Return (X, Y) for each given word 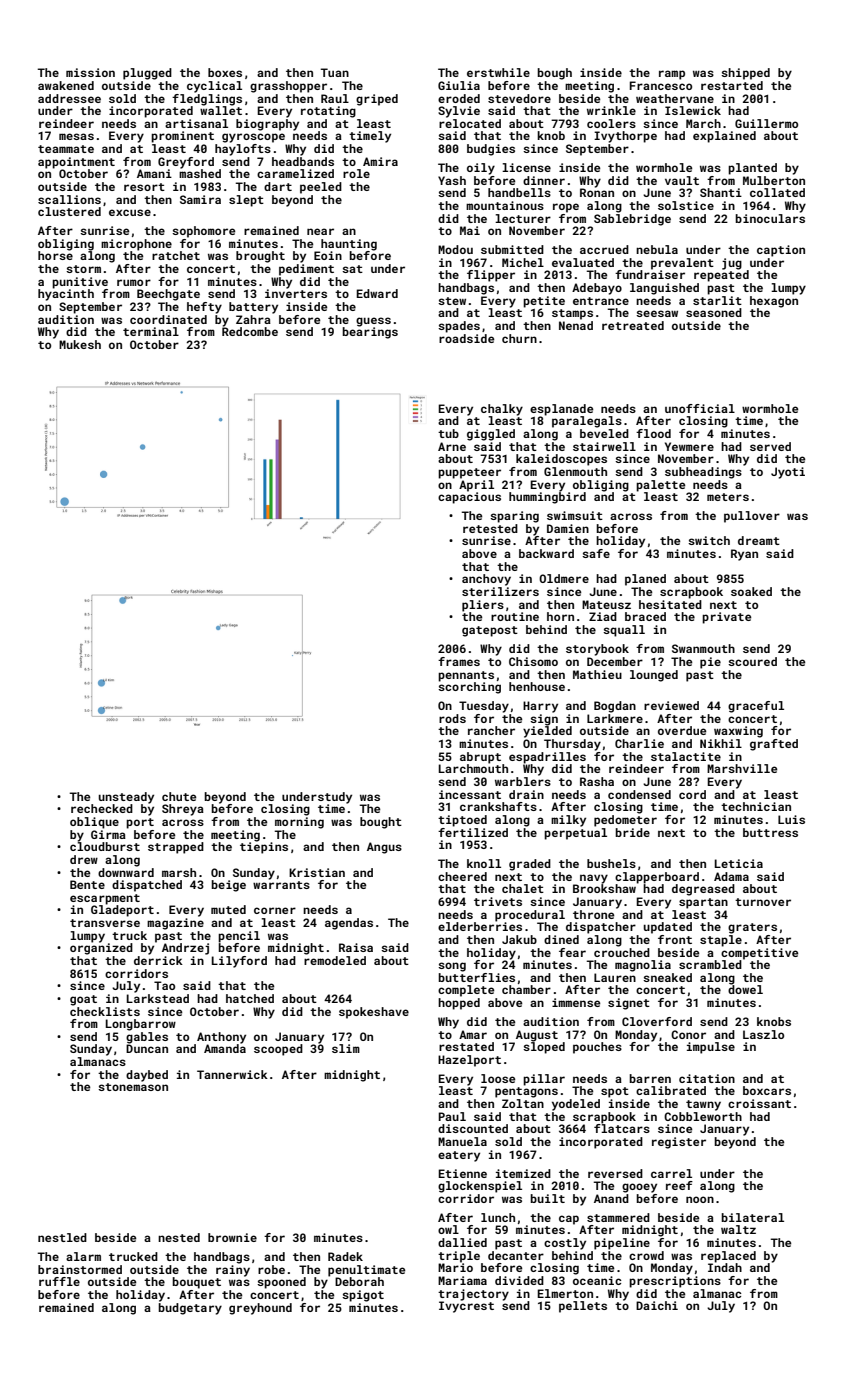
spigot (363, 1296)
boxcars (767, 1090)
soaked (751, 591)
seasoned (714, 312)
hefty (204, 308)
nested (179, 1237)
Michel (523, 262)
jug (732, 264)
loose (498, 1078)
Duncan (147, 1048)
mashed (200, 173)
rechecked (102, 808)
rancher (491, 730)
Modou (455, 249)
